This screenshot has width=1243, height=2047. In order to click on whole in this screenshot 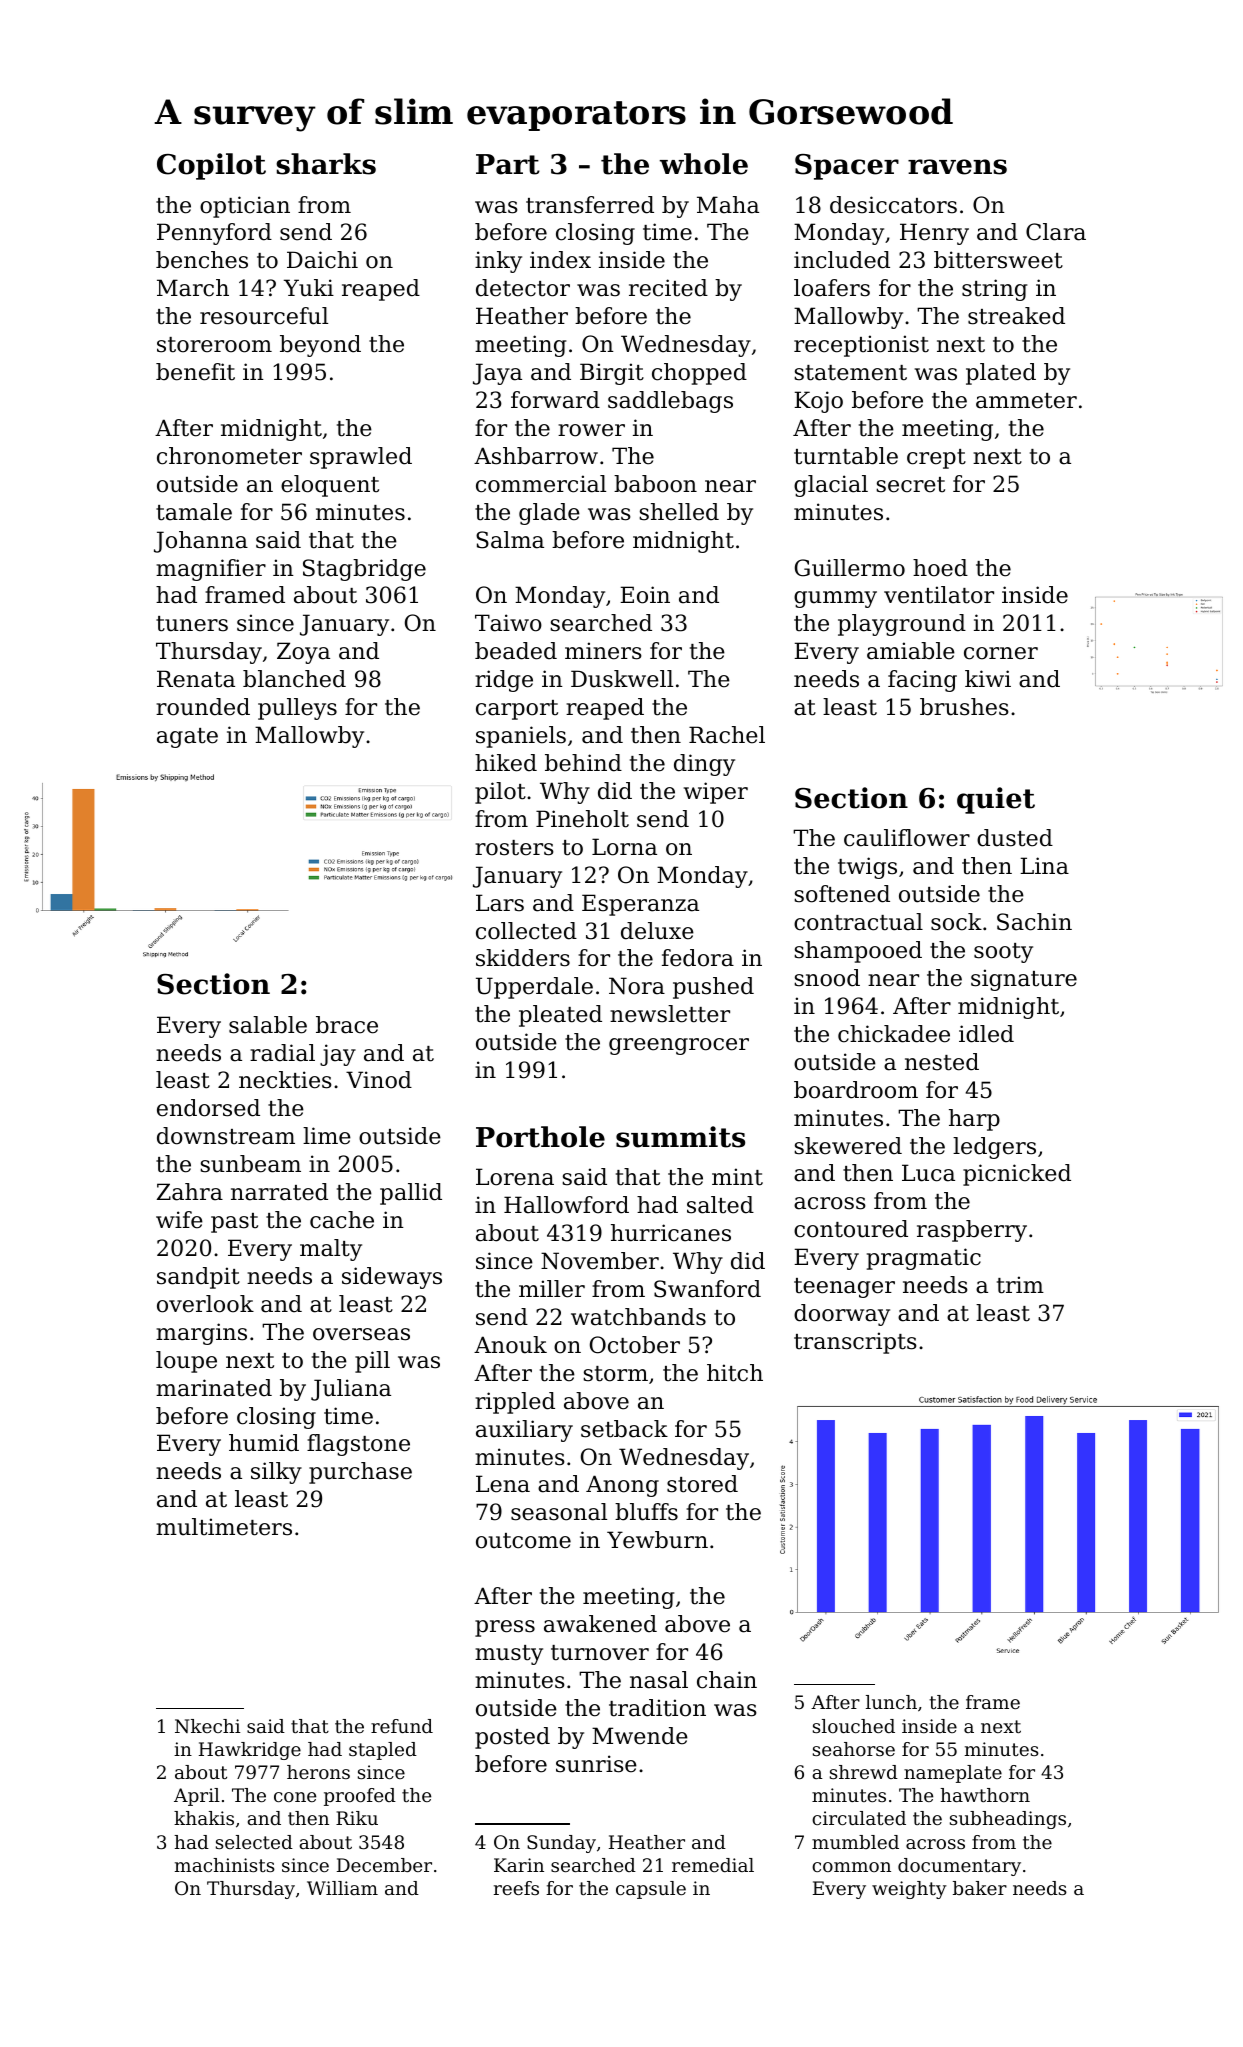, I will do `click(704, 164)`.
